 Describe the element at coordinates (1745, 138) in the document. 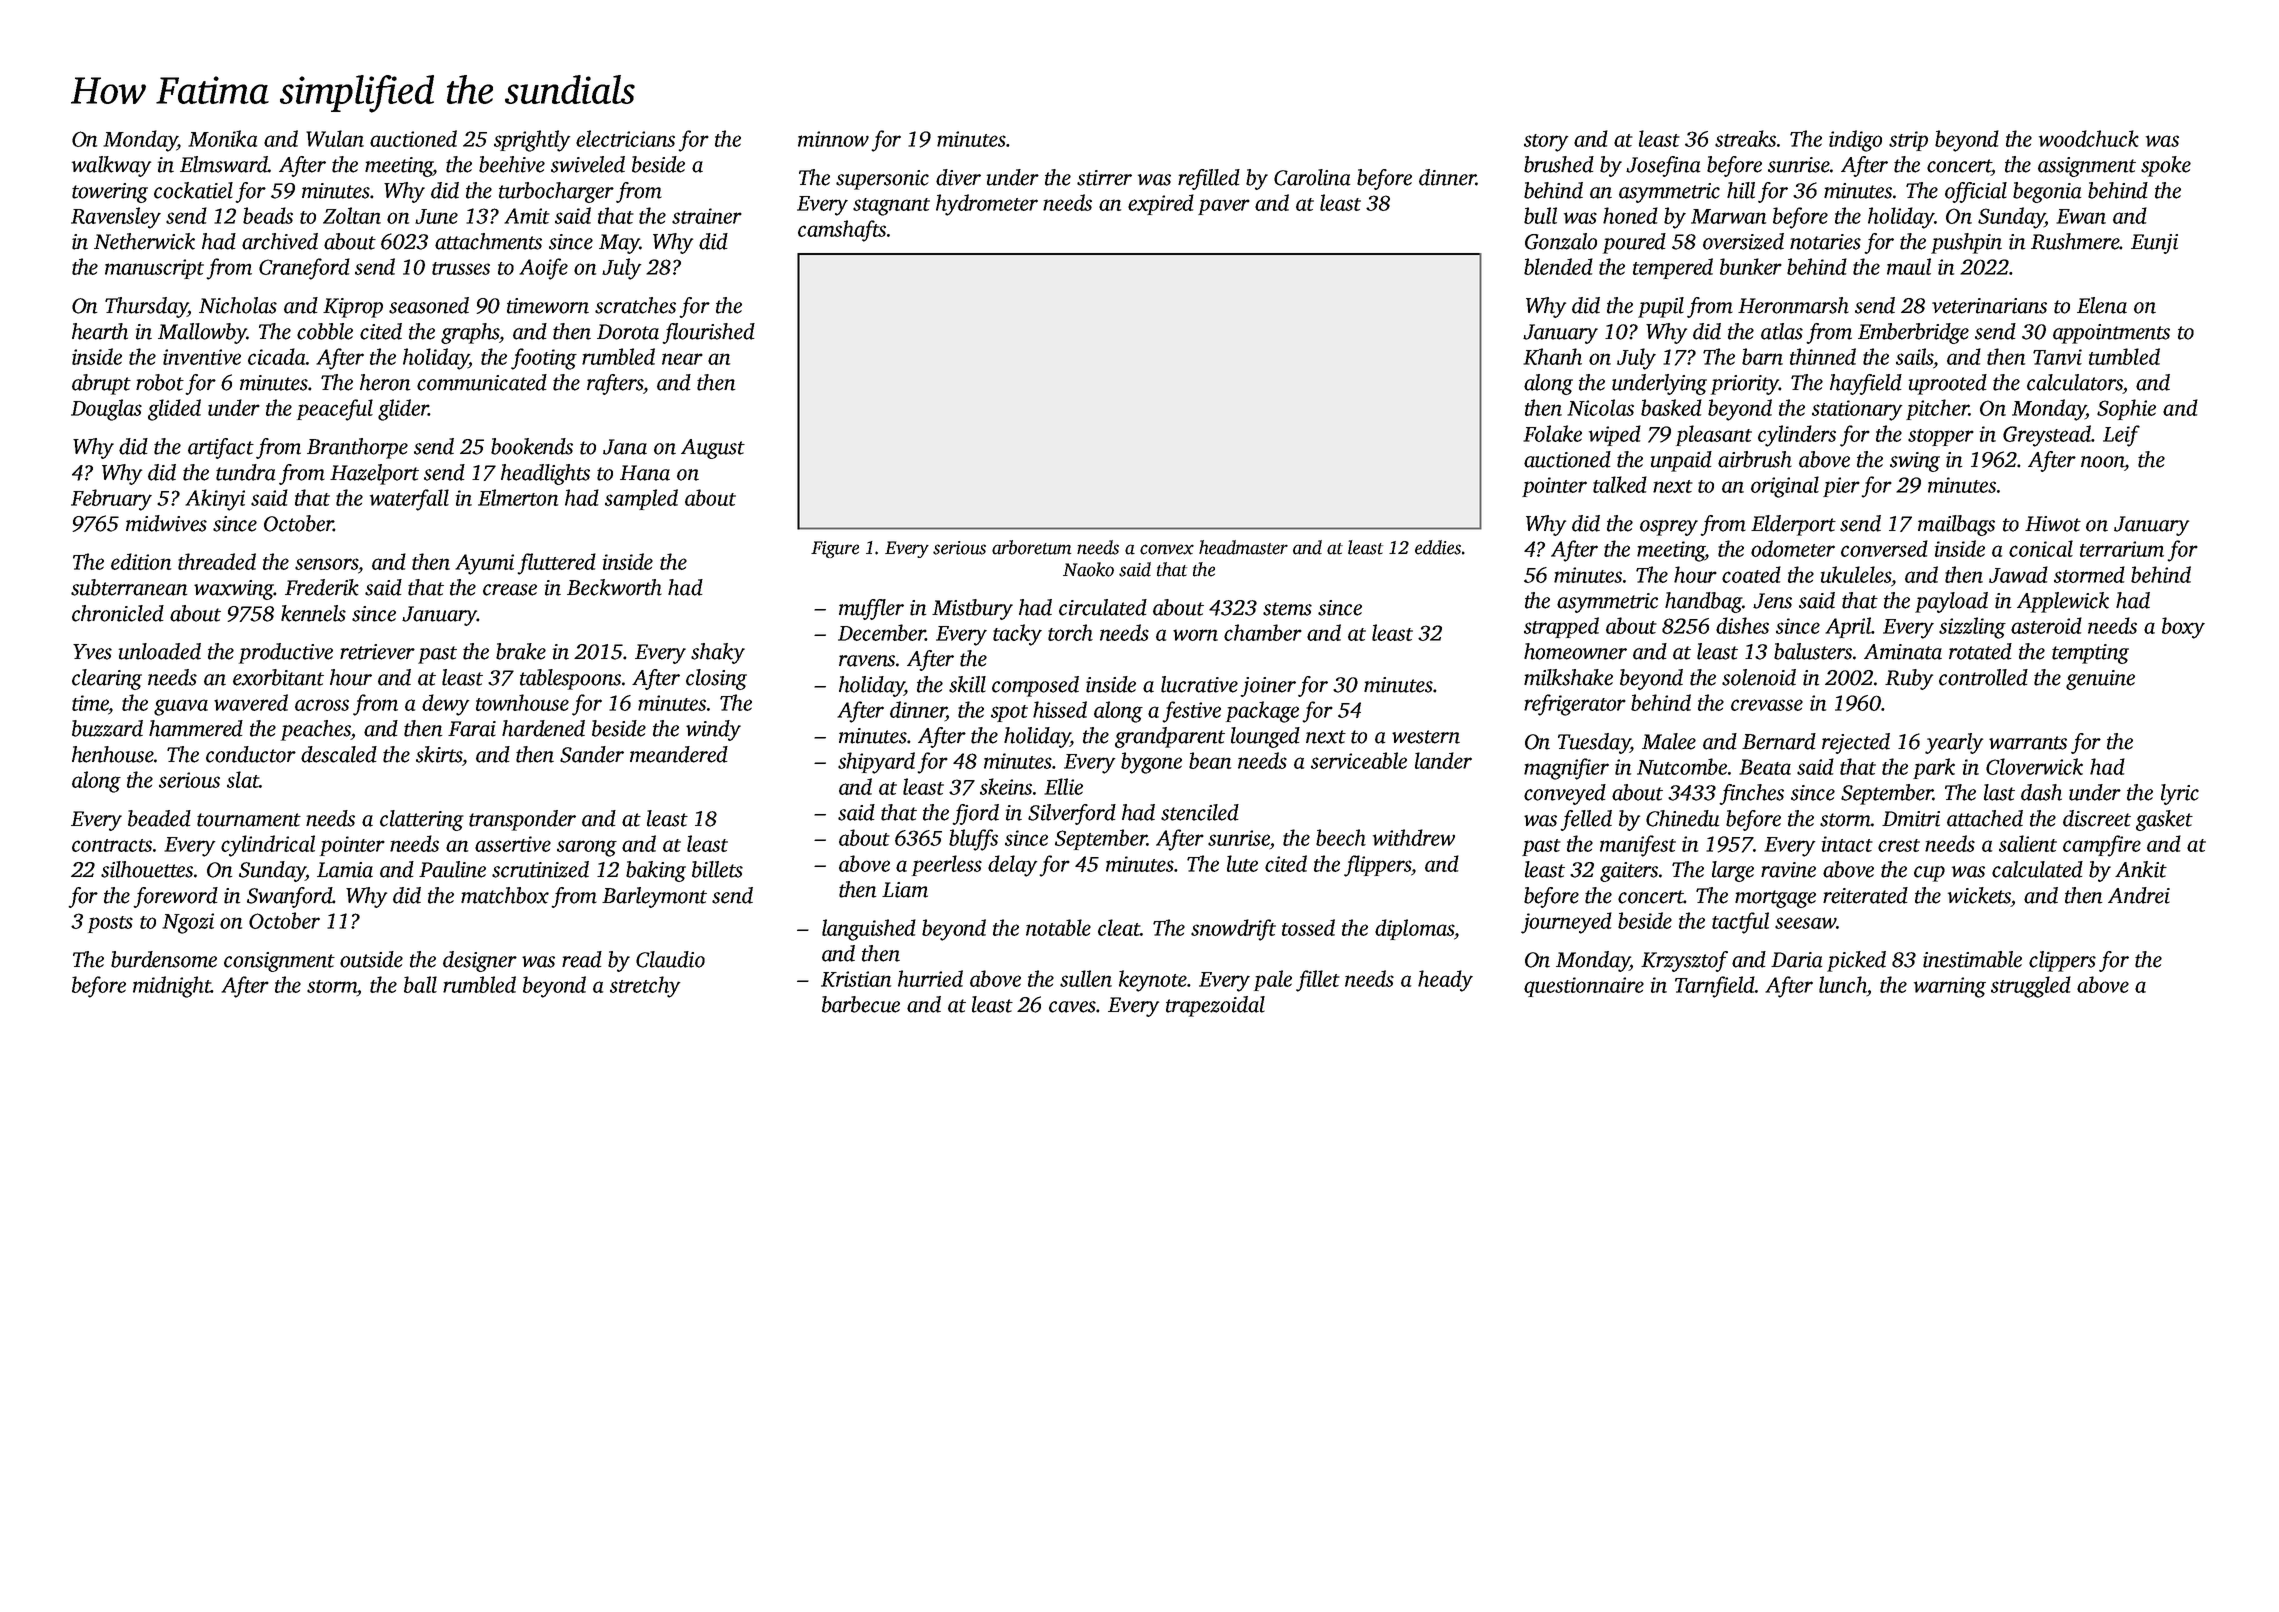

I see `streaks` at that location.
